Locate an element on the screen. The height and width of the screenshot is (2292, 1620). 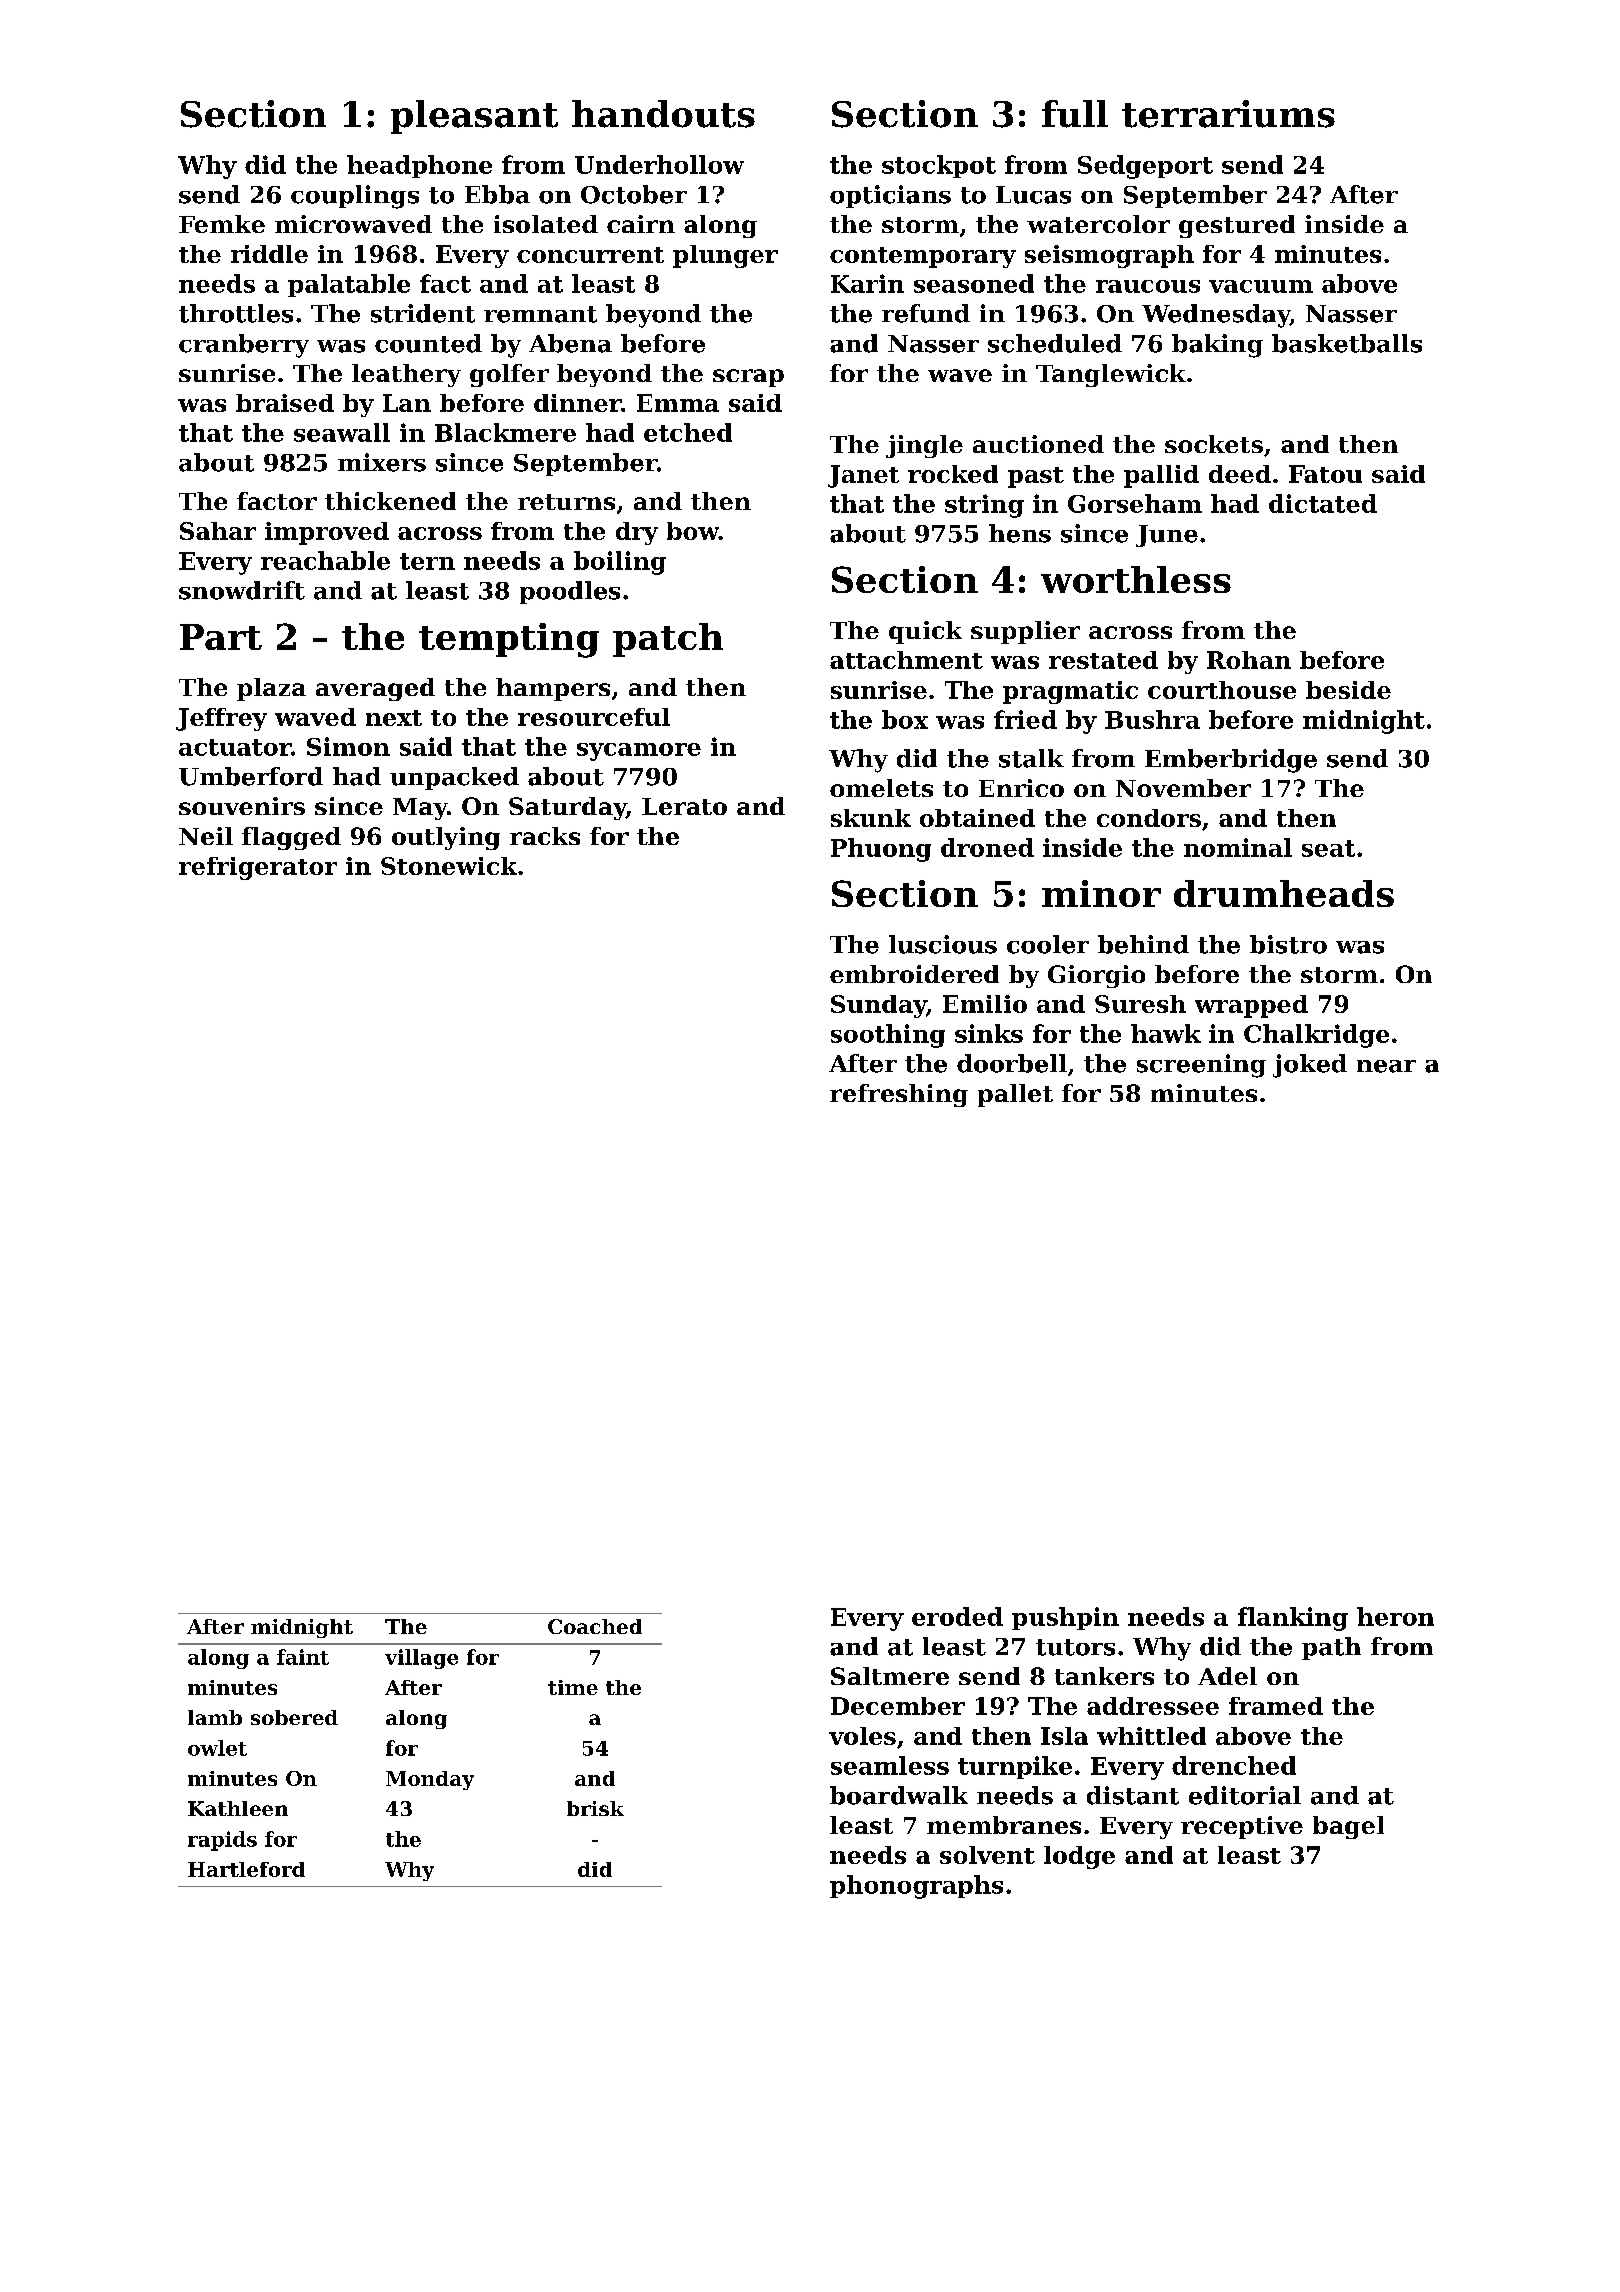
Wednesday is located at coordinates (1216, 316).
